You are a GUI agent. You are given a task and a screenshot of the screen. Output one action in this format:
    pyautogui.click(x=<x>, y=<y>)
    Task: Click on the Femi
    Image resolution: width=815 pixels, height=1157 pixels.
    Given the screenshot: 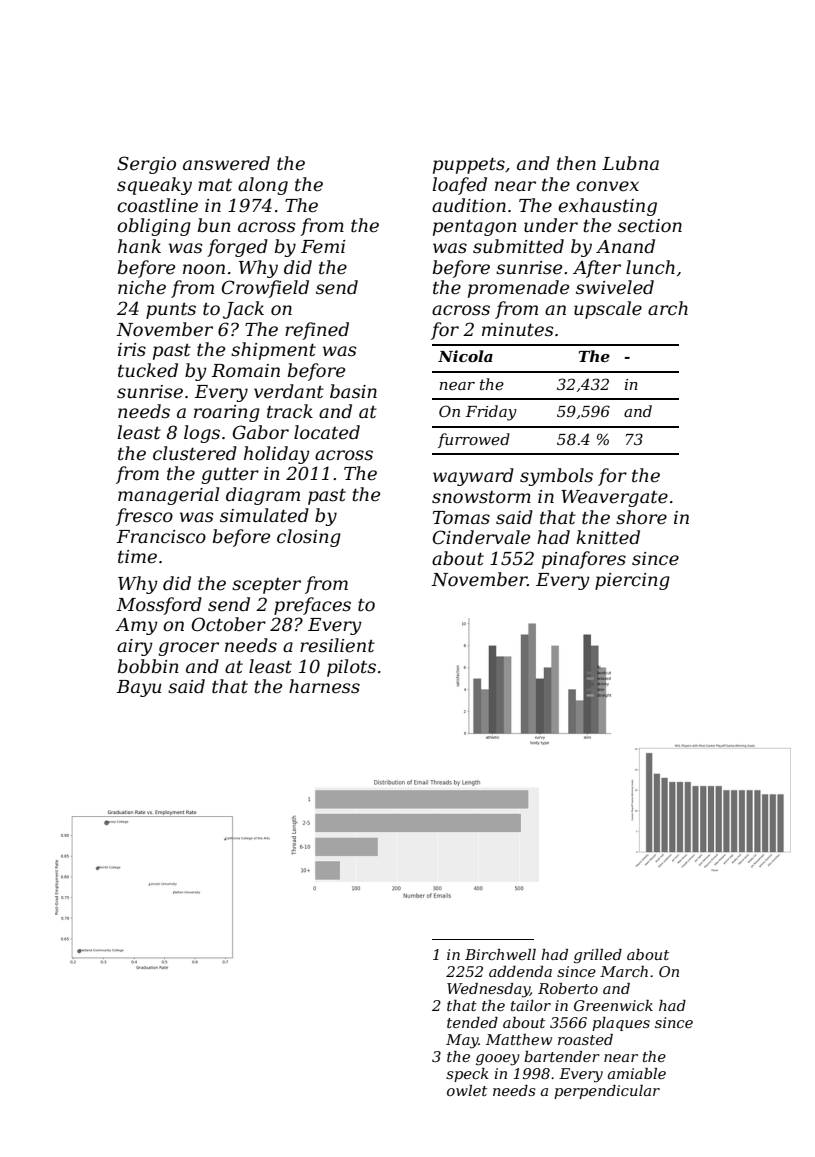 What is the action you would take?
    pyautogui.click(x=323, y=246)
